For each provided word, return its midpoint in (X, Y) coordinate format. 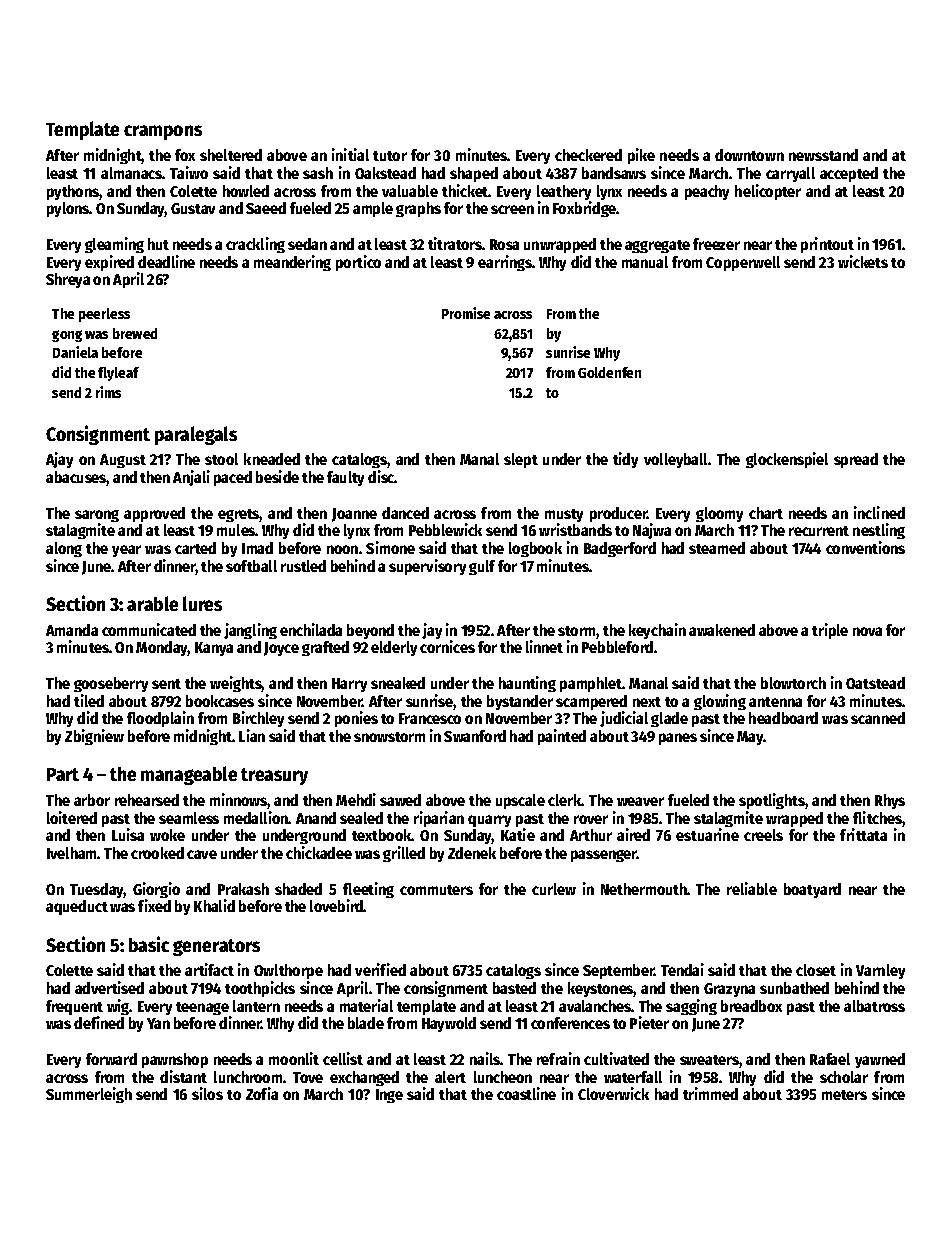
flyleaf (118, 374)
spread (856, 460)
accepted (849, 174)
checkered (588, 155)
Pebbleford (617, 647)
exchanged (364, 1078)
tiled (89, 700)
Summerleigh (89, 1095)
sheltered (231, 155)
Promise (466, 313)
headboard (783, 718)
